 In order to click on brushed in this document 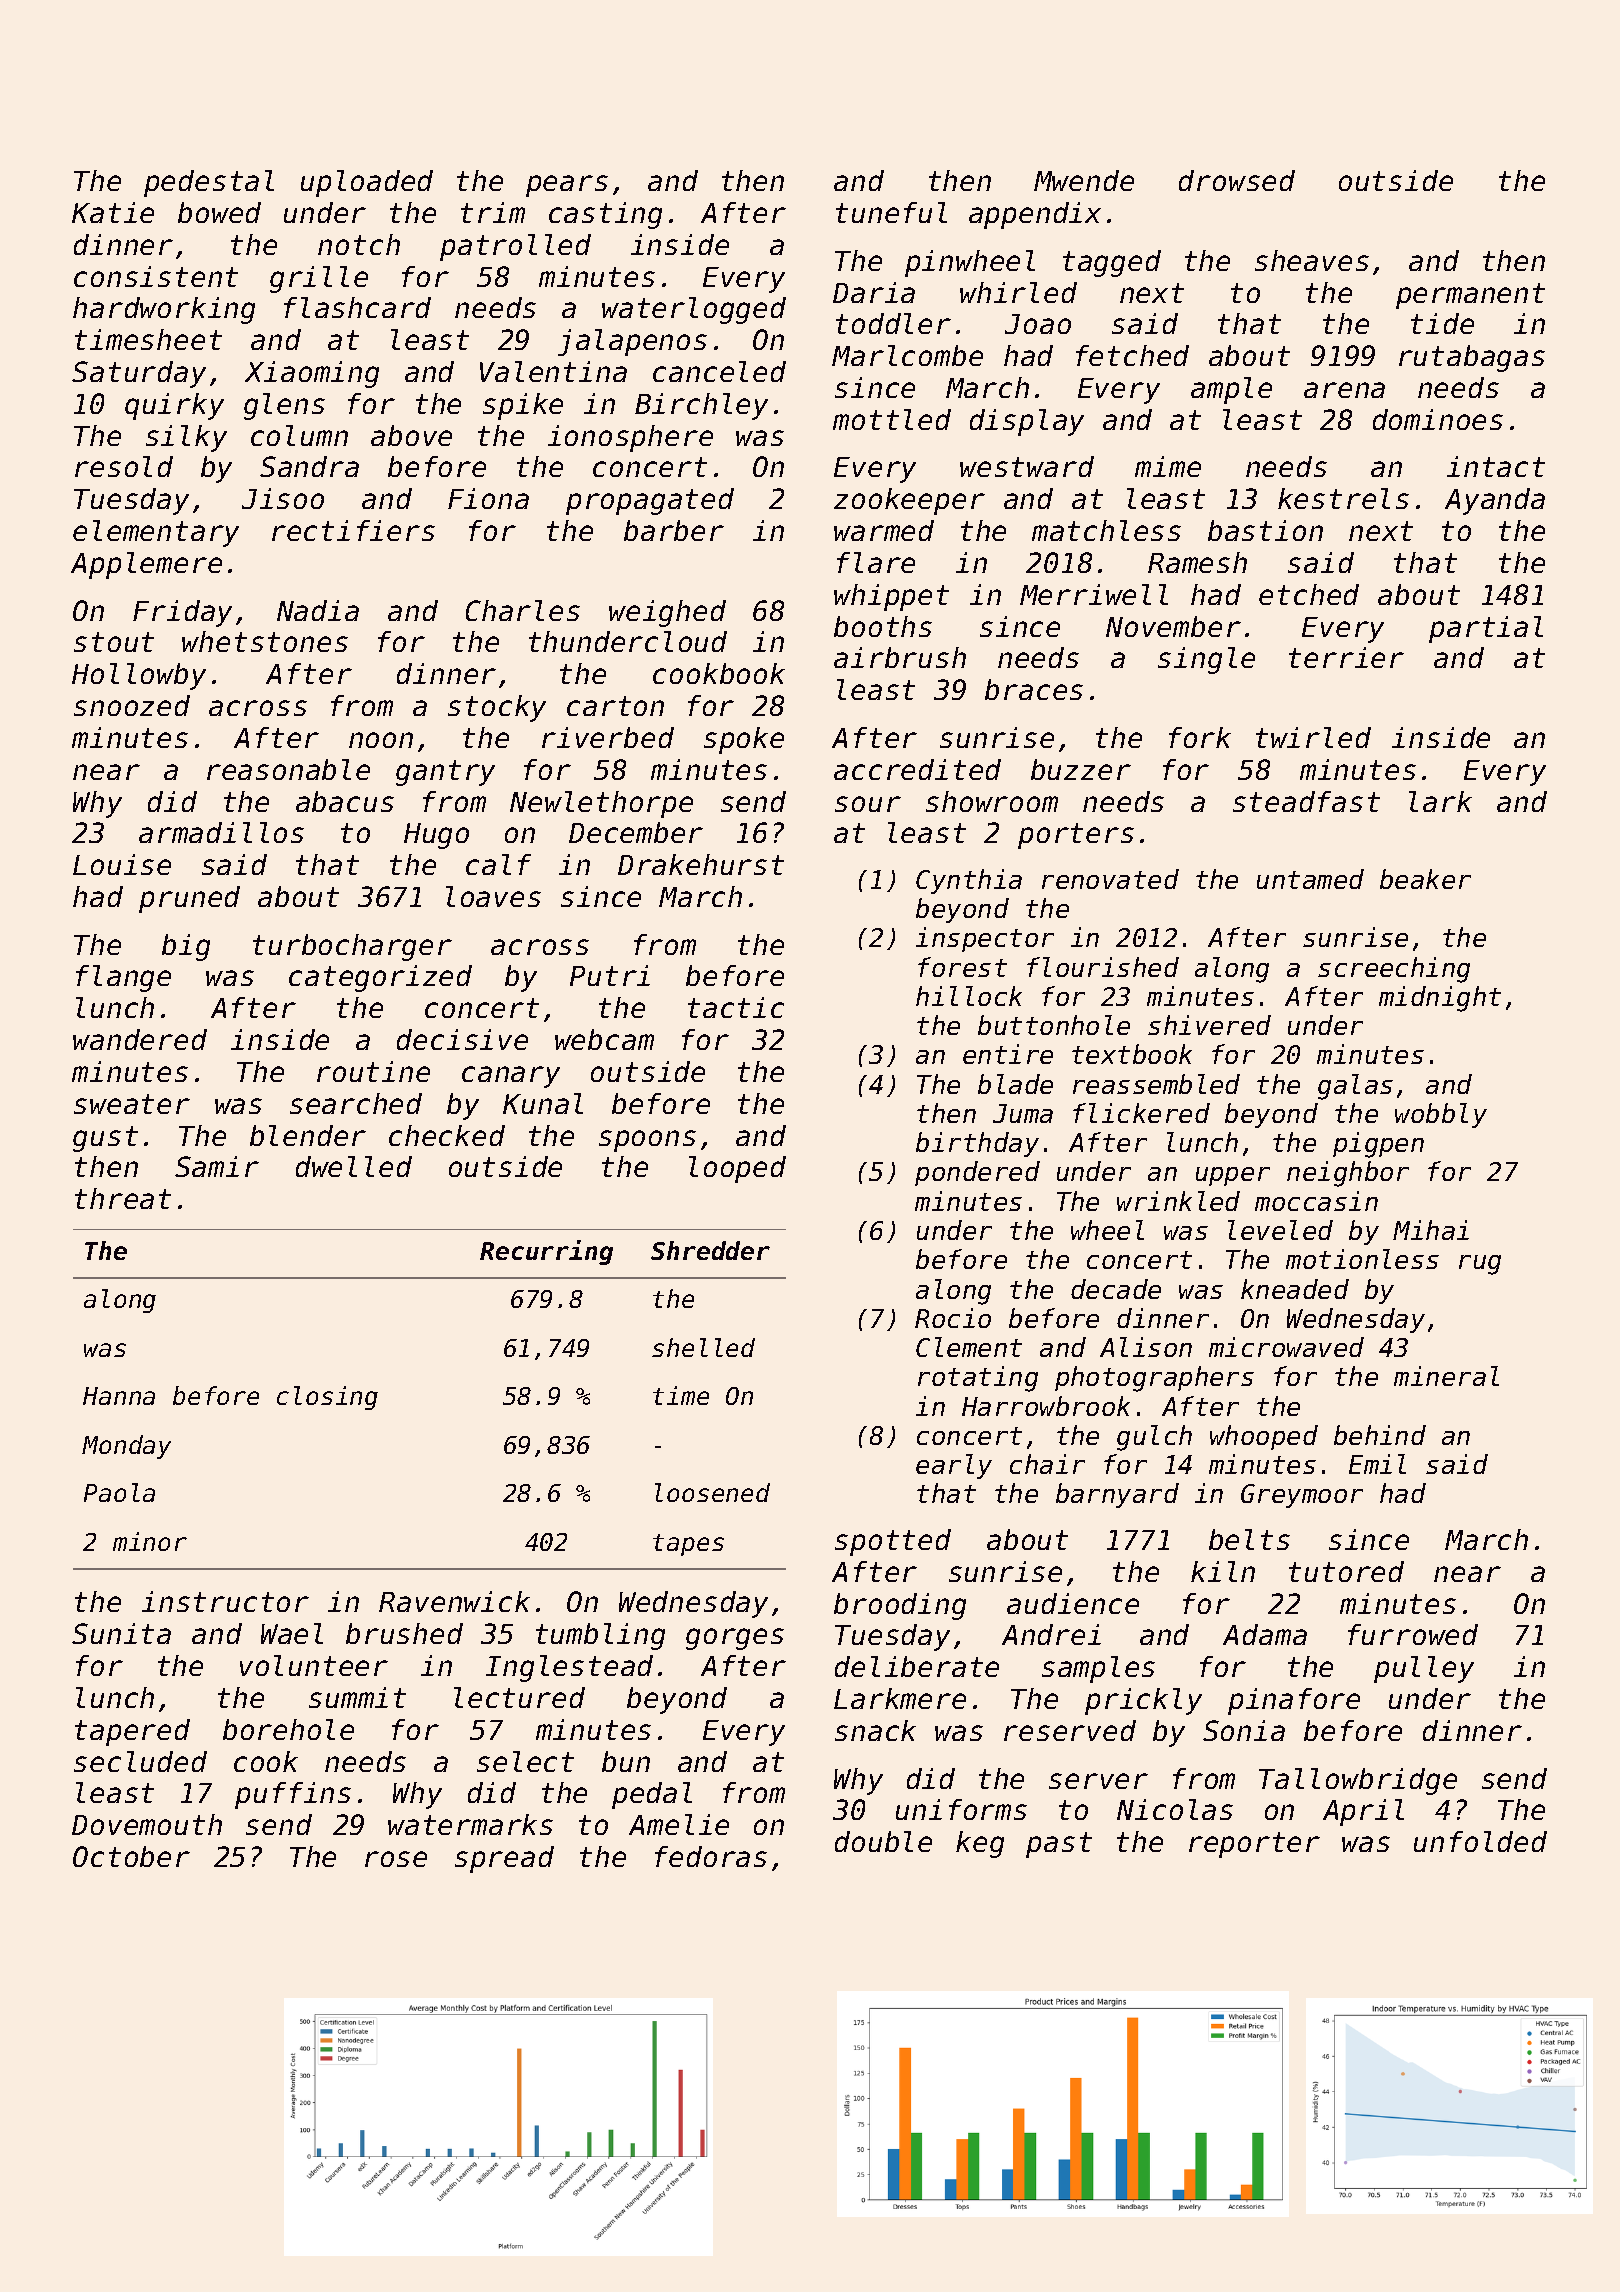, I will do `click(404, 1633)`.
